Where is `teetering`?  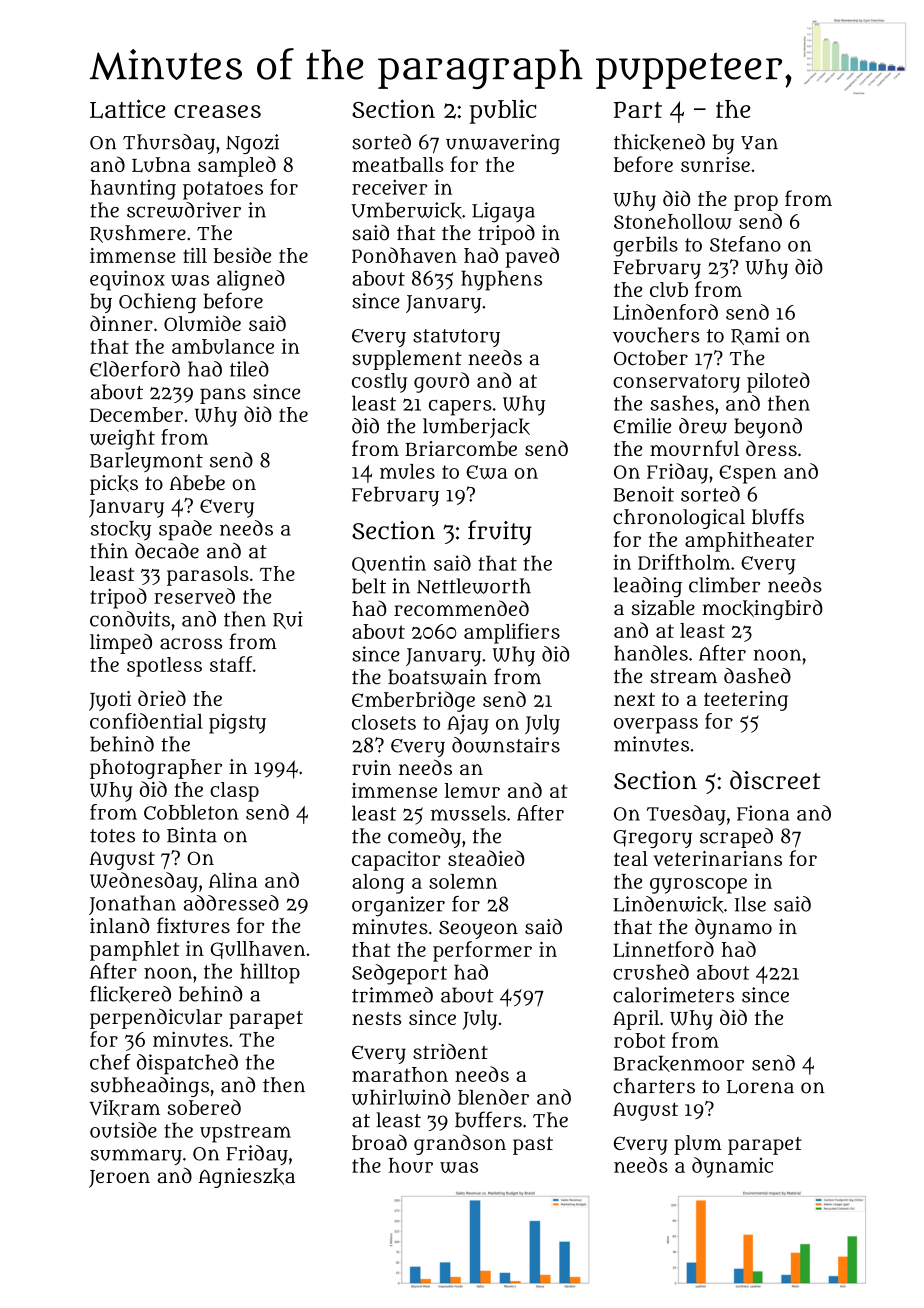 teetering is located at coordinates (746, 701).
